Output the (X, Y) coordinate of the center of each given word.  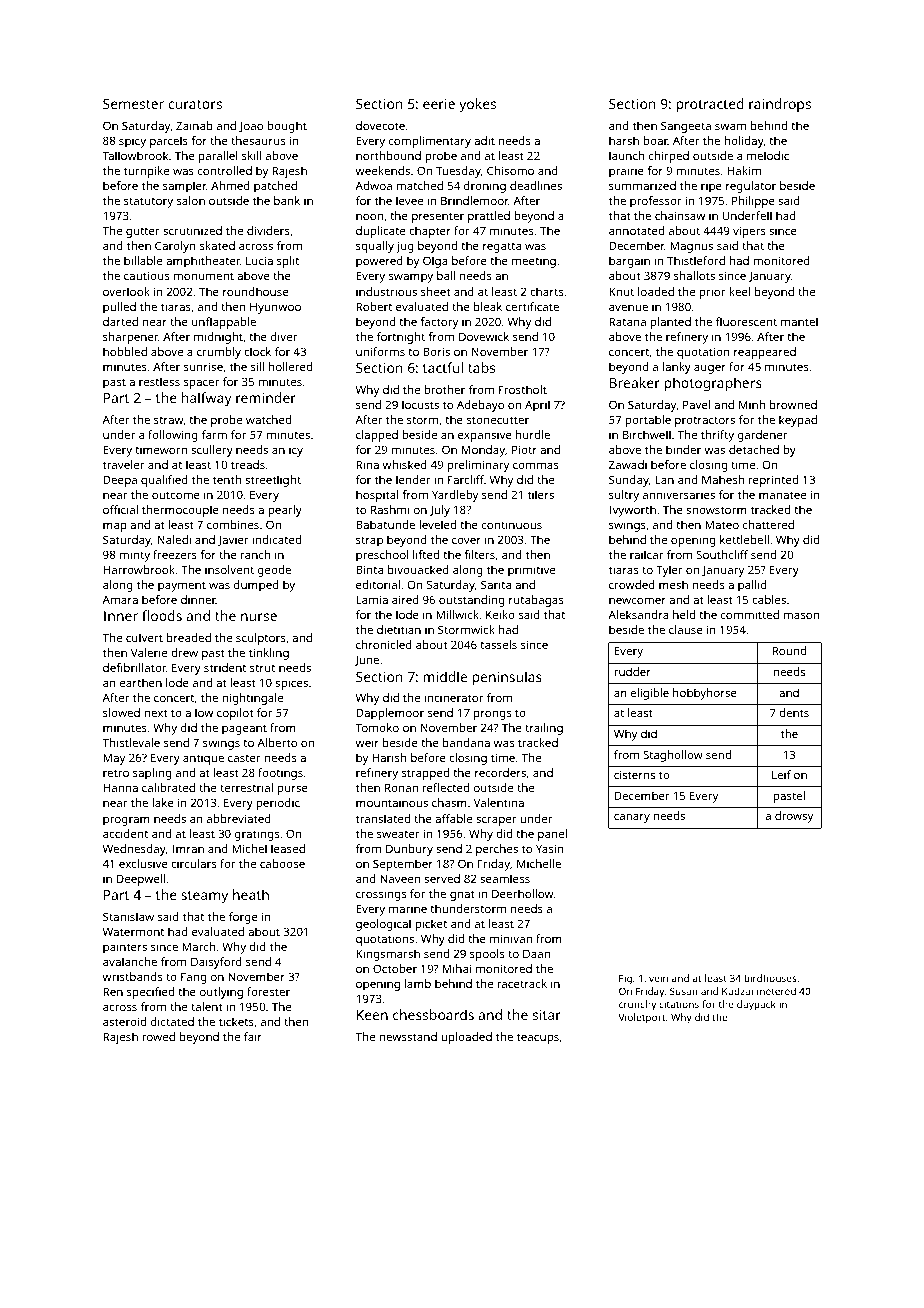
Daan (536, 953)
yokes (477, 105)
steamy (204, 897)
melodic (768, 155)
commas (536, 465)
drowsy (794, 817)
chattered (768, 524)
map (115, 527)
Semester (133, 104)
